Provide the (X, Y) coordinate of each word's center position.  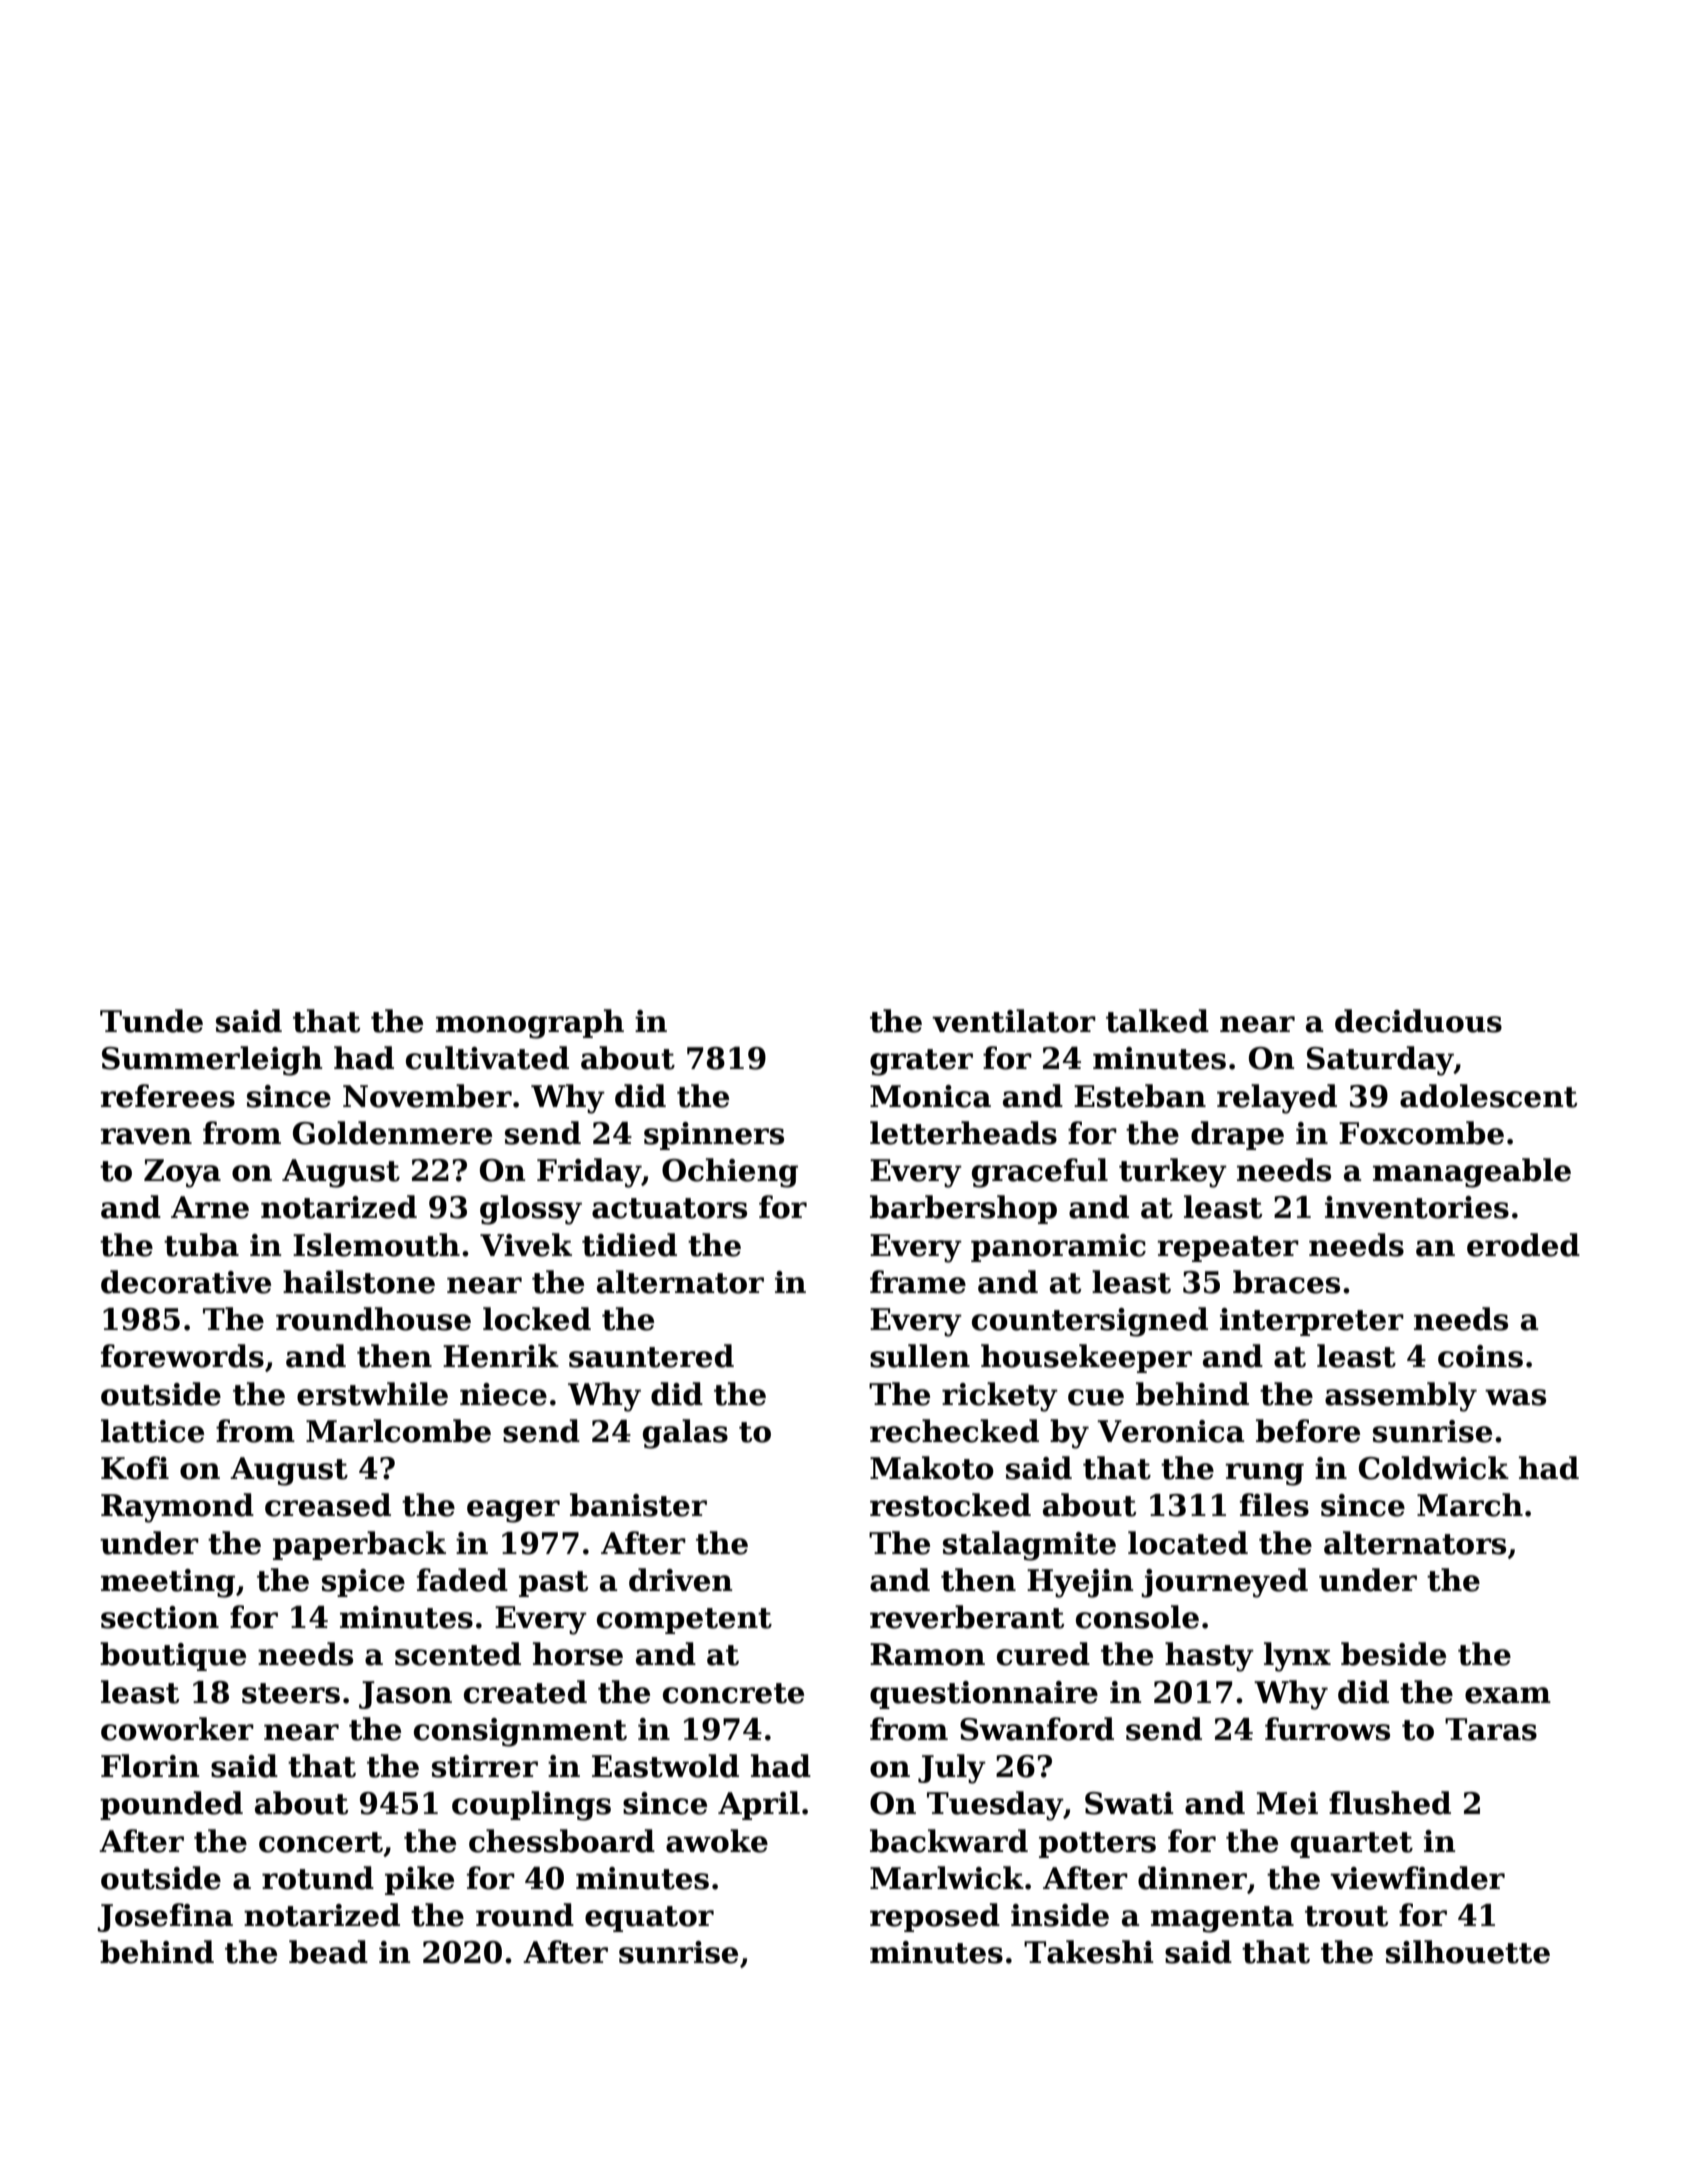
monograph (530, 1024)
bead (328, 1952)
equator (649, 1919)
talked (1157, 1021)
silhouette (1468, 1952)
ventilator (1014, 1021)
